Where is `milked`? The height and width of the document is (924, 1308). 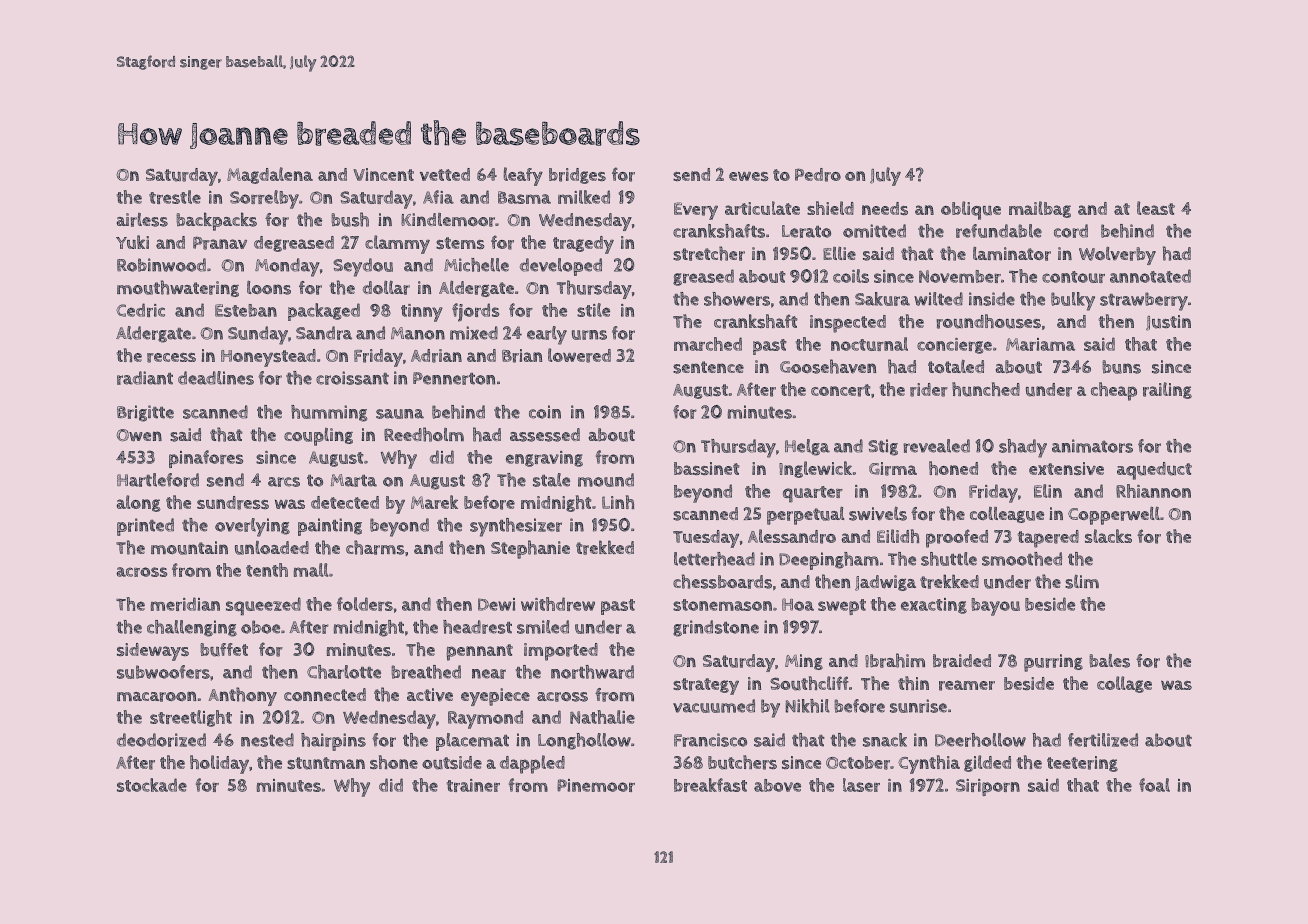
milked is located at coordinates (584, 197).
